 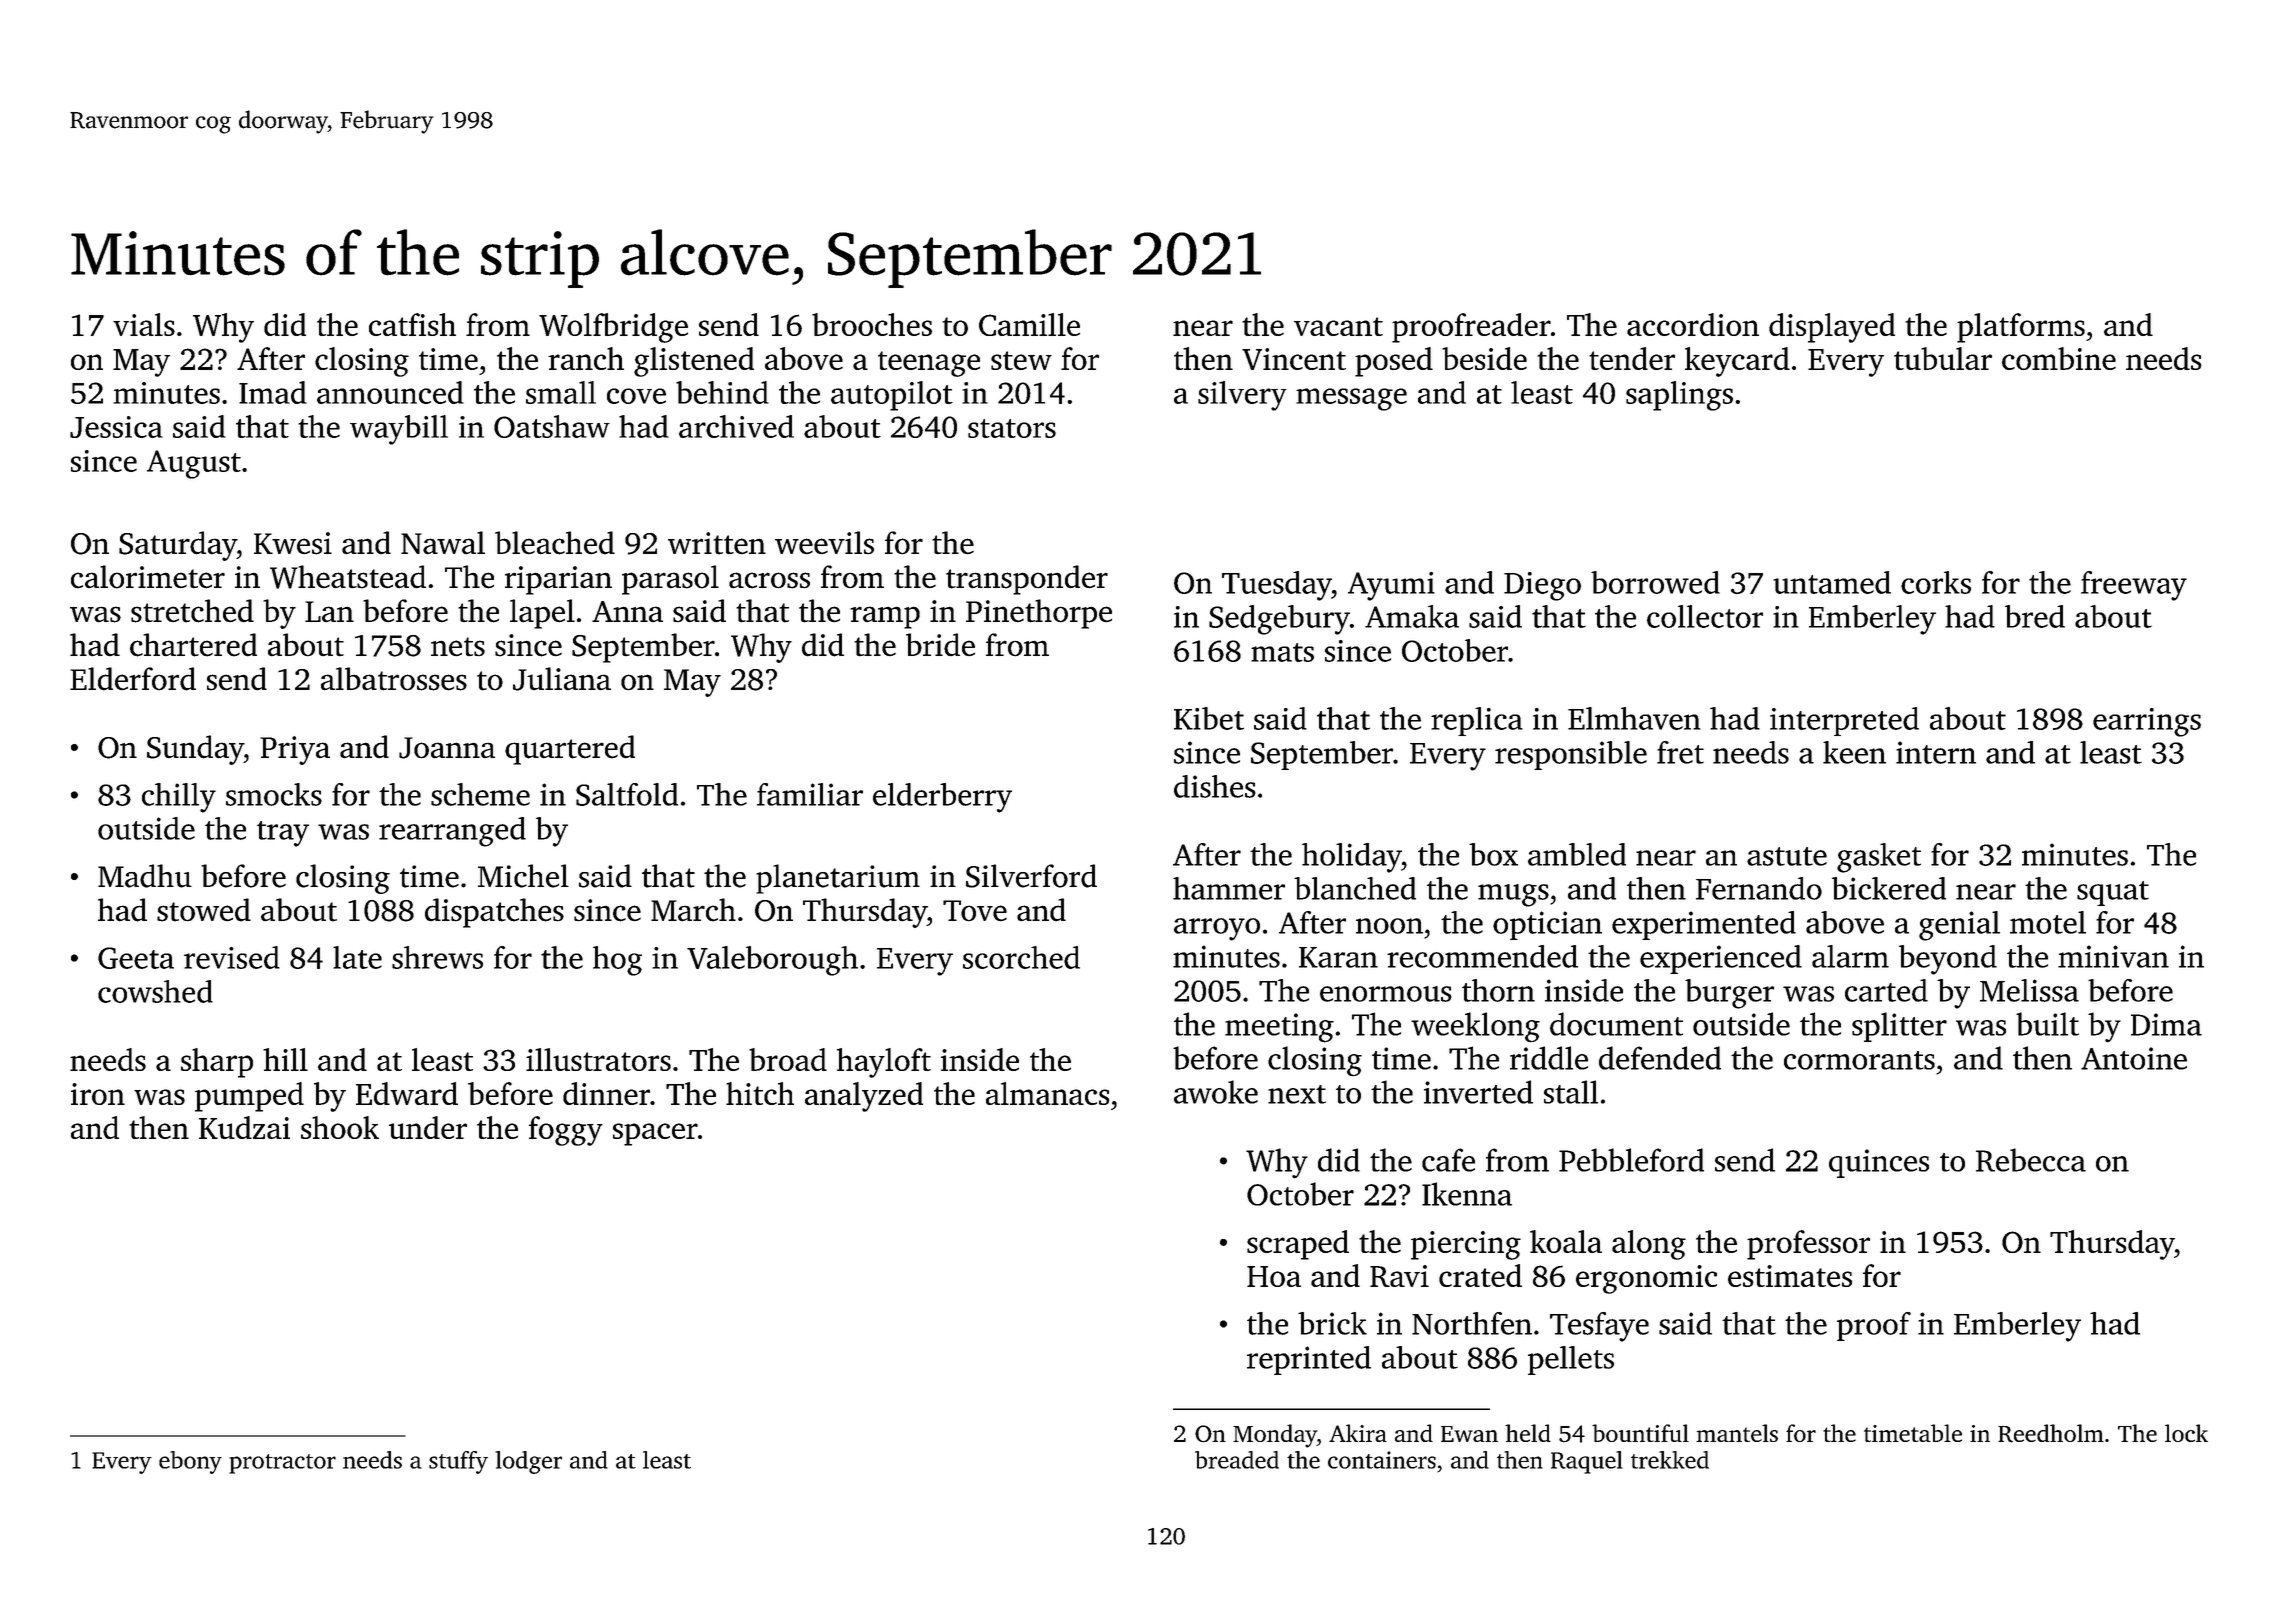 What do you see at coordinates (655, 1134) in the image?
I see `spacer` at bounding box center [655, 1134].
